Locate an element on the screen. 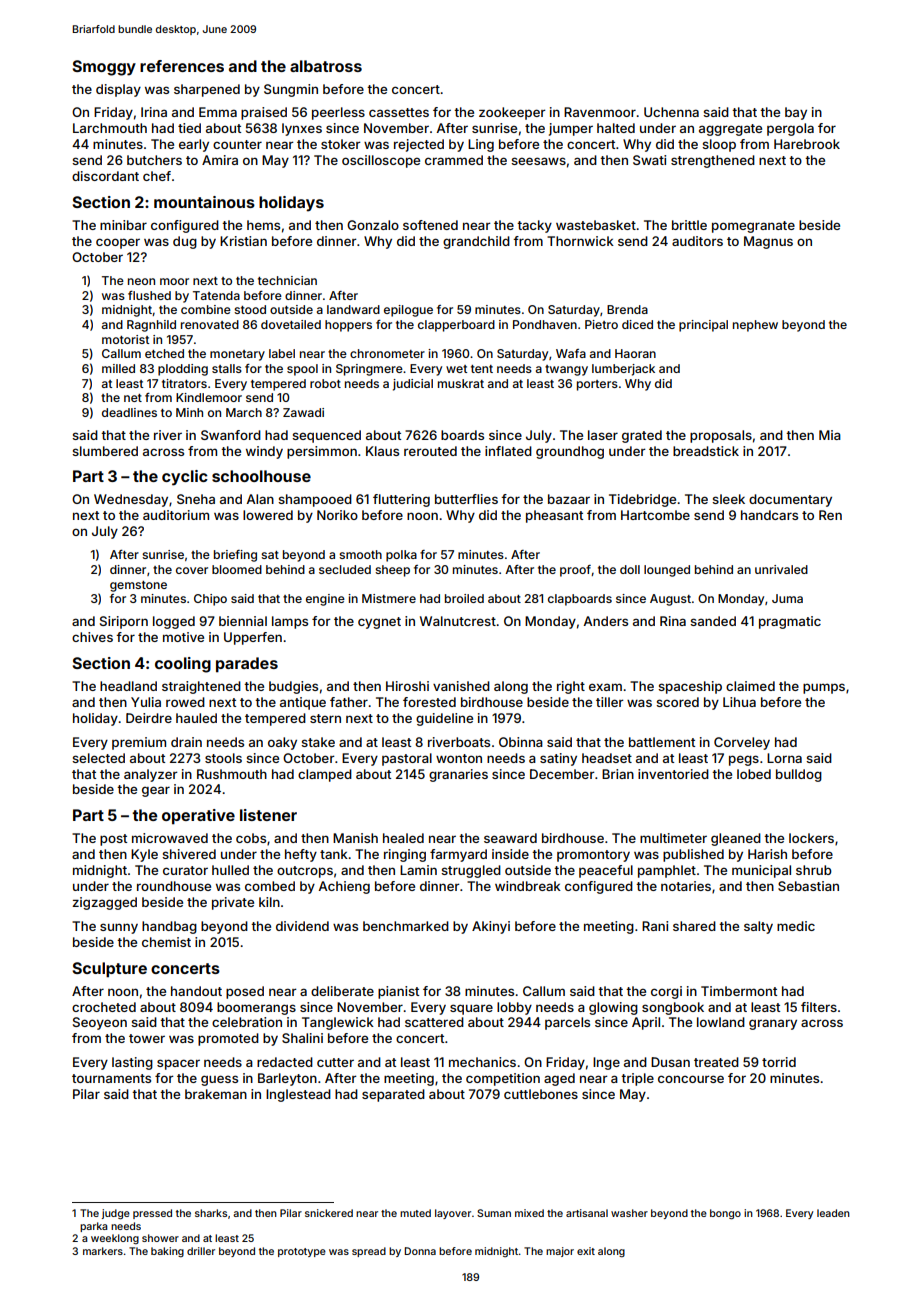 Image resolution: width=924 pixels, height=1308 pixels. titrators is located at coordinates (184, 383).
